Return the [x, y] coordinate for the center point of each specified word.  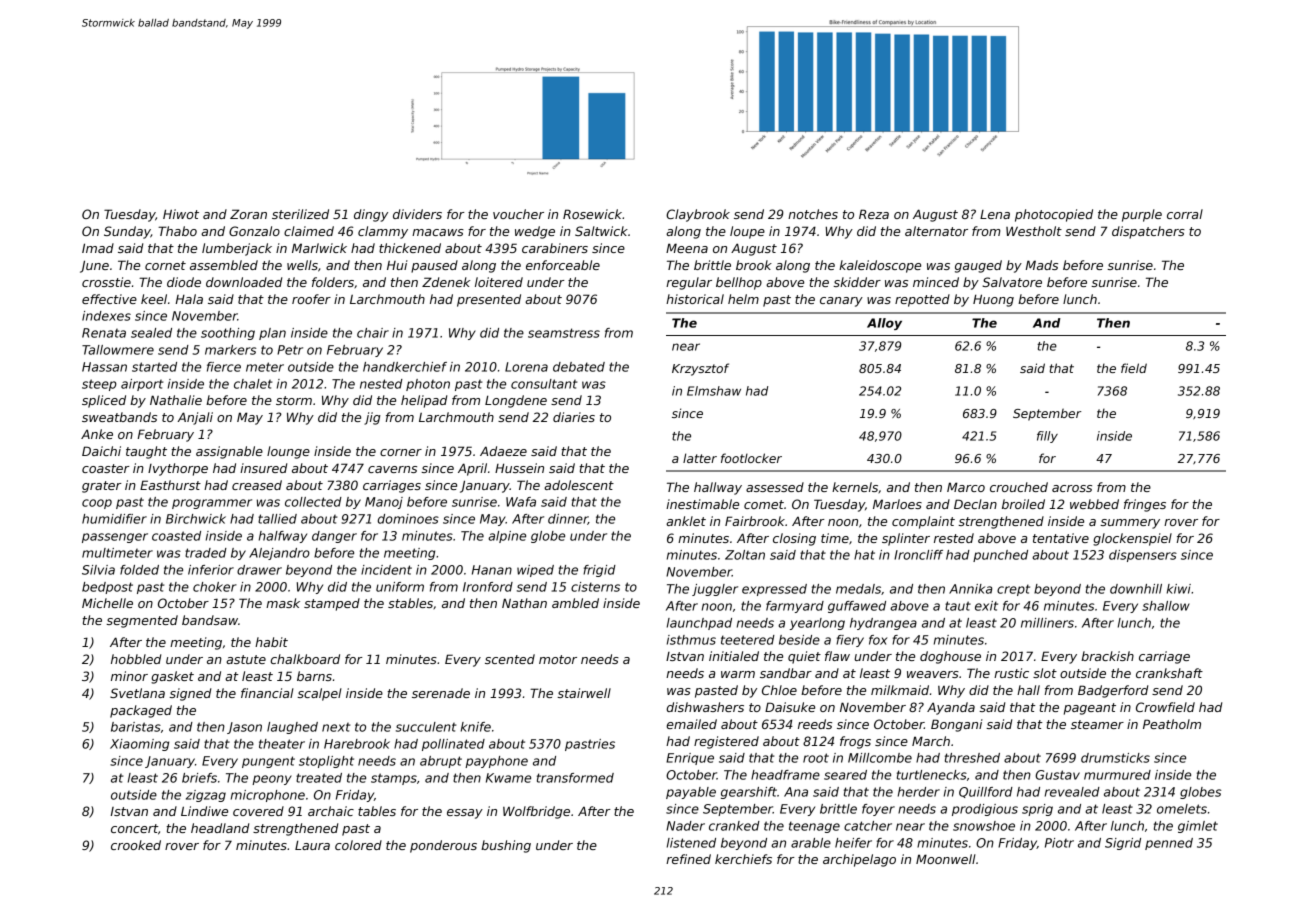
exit [986, 606]
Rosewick [593, 214]
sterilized [300, 214]
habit [271, 642]
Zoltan [745, 555]
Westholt [1034, 231]
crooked [136, 845]
